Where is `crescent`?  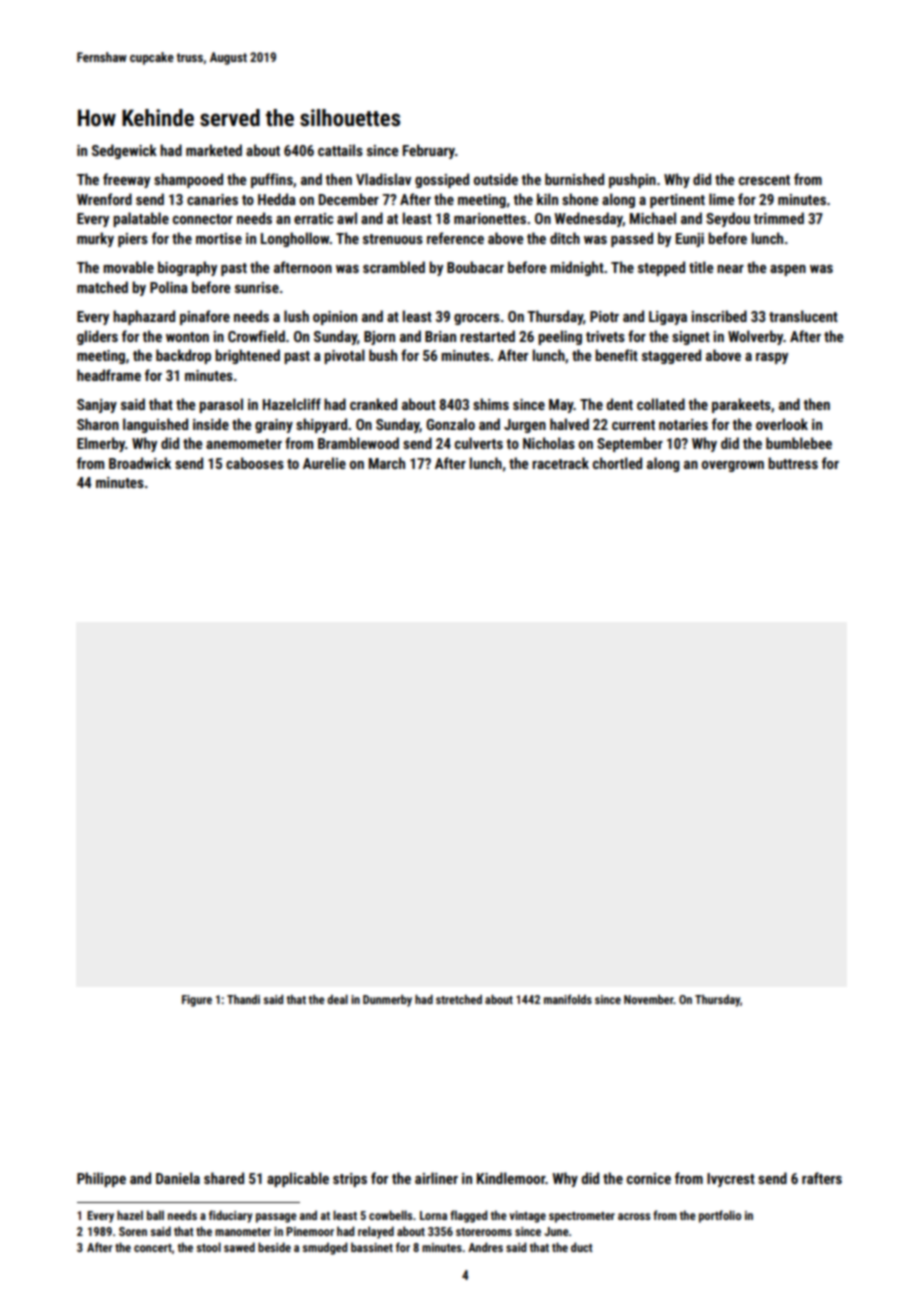 crescent is located at coordinates (764, 180).
